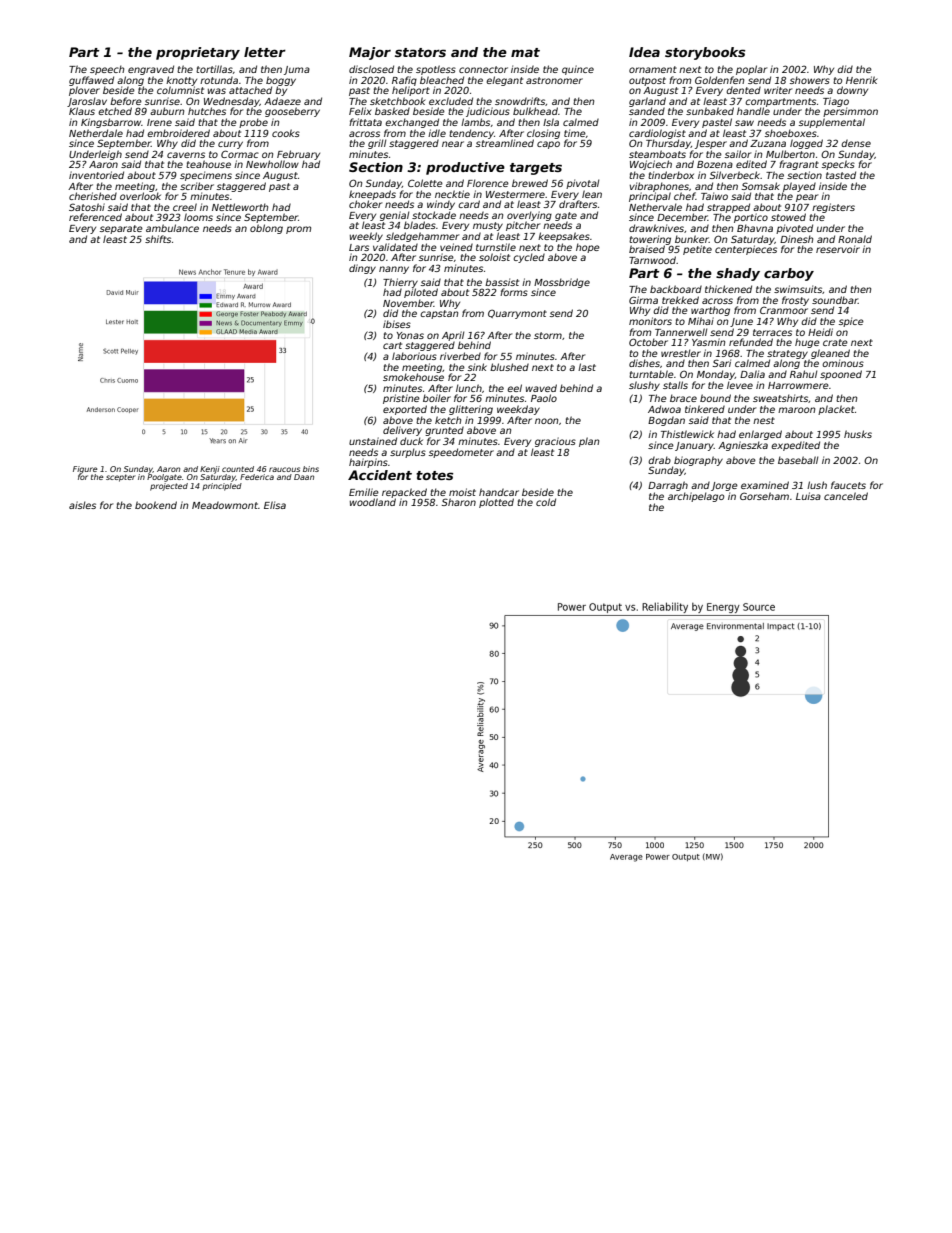  What do you see at coordinates (362, 269) in the document?
I see `dingy` at bounding box center [362, 269].
